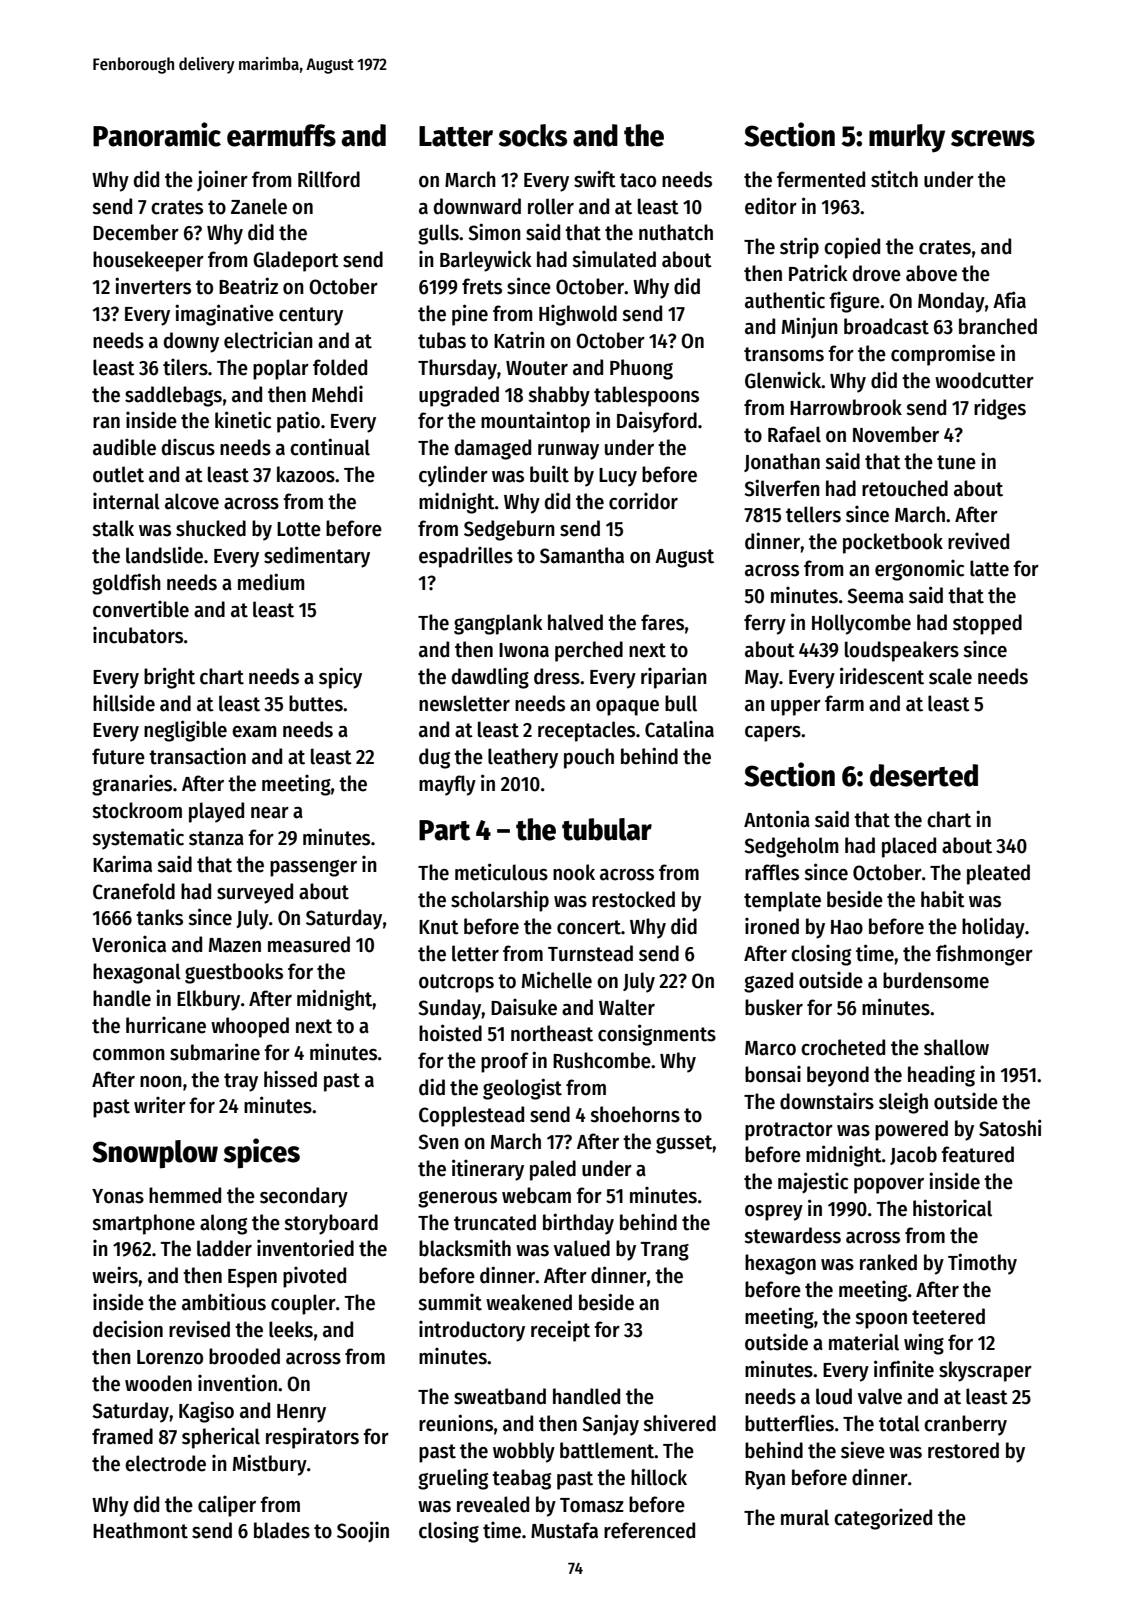  What do you see at coordinates (259, 206) in the screenshot?
I see `Zanele` at bounding box center [259, 206].
